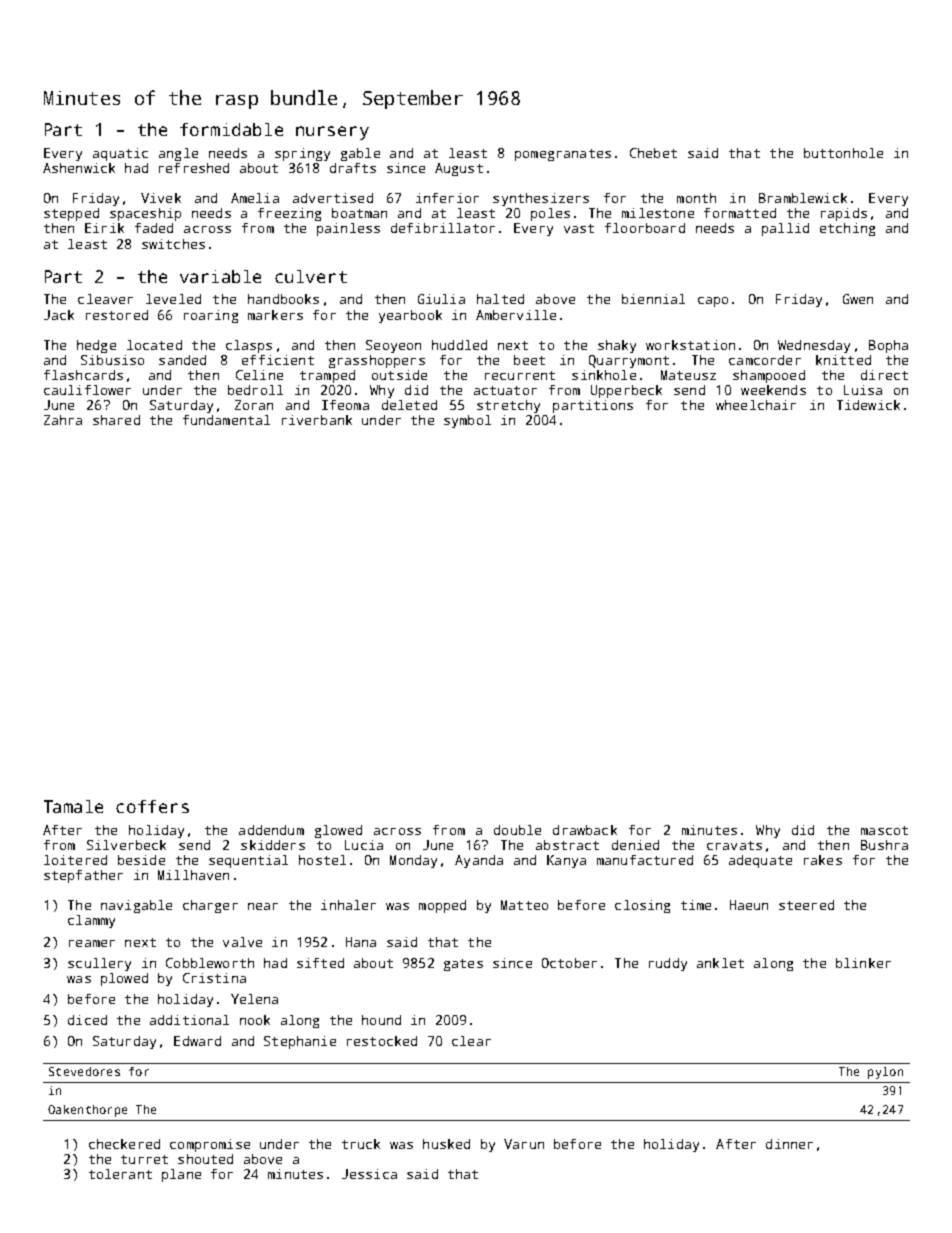  I want to click on coffers, so click(152, 806).
